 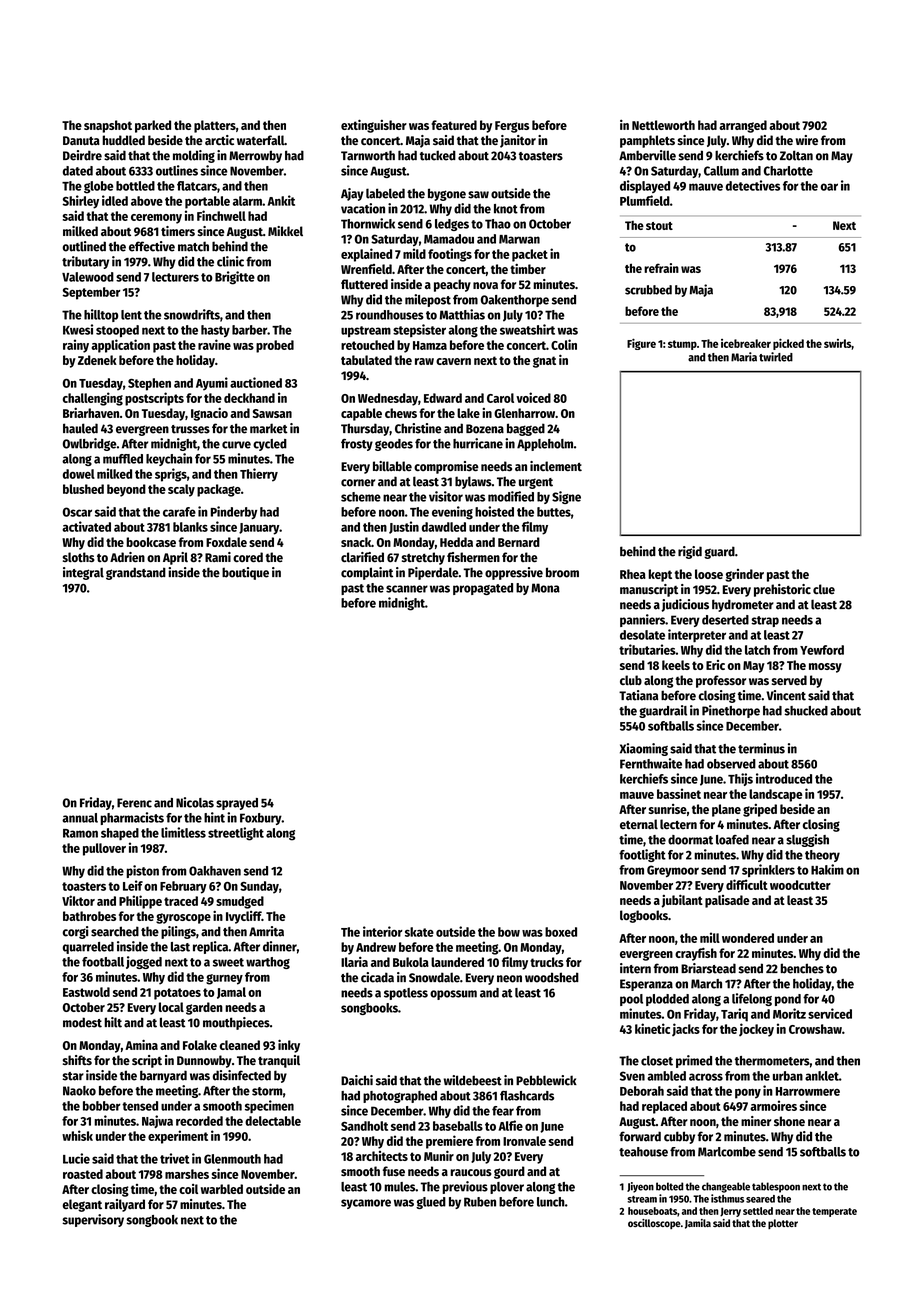 What do you see at coordinates (512, 127) in the screenshot?
I see `Fergus` at bounding box center [512, 127].
